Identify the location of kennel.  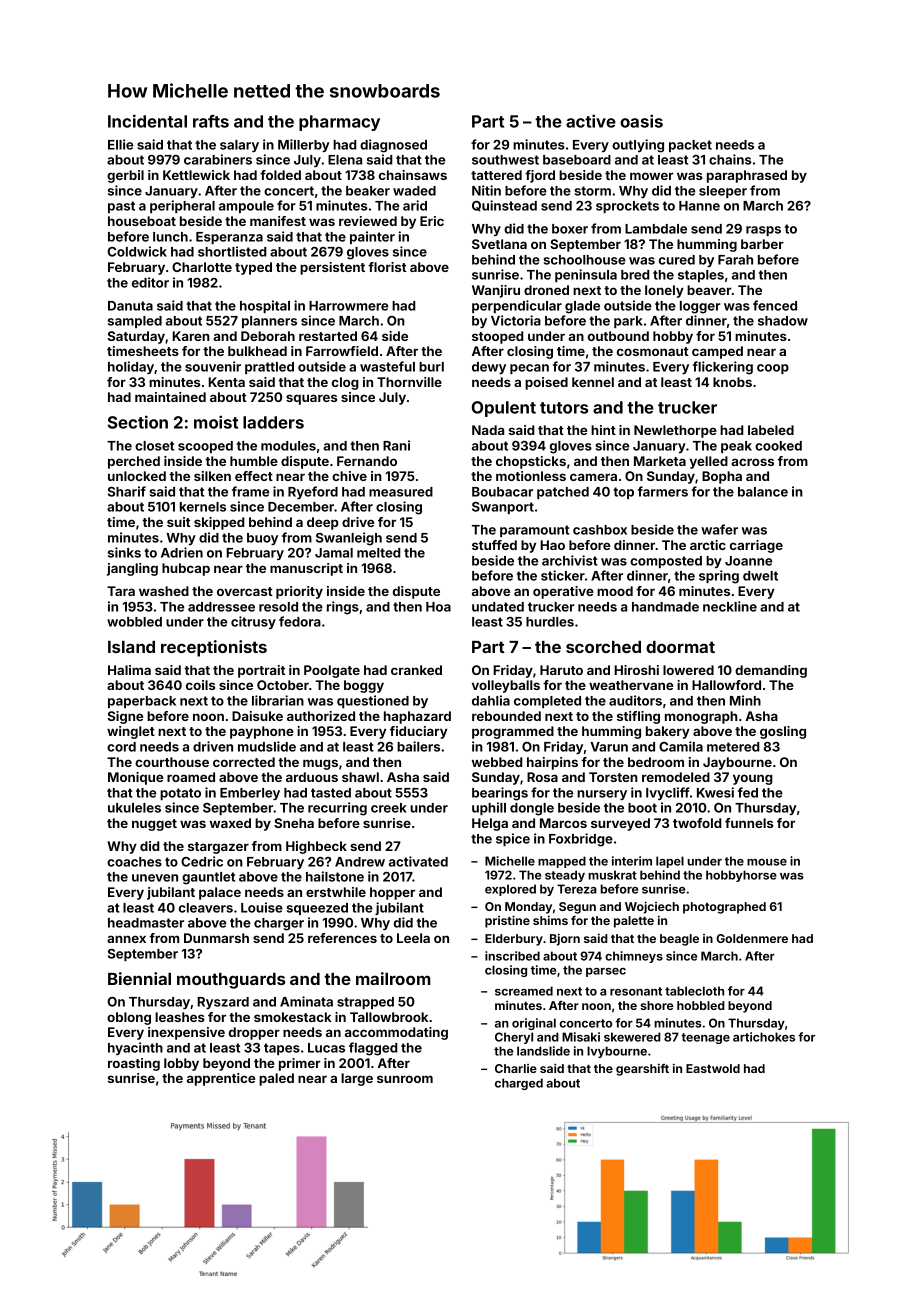
(593, 382).
